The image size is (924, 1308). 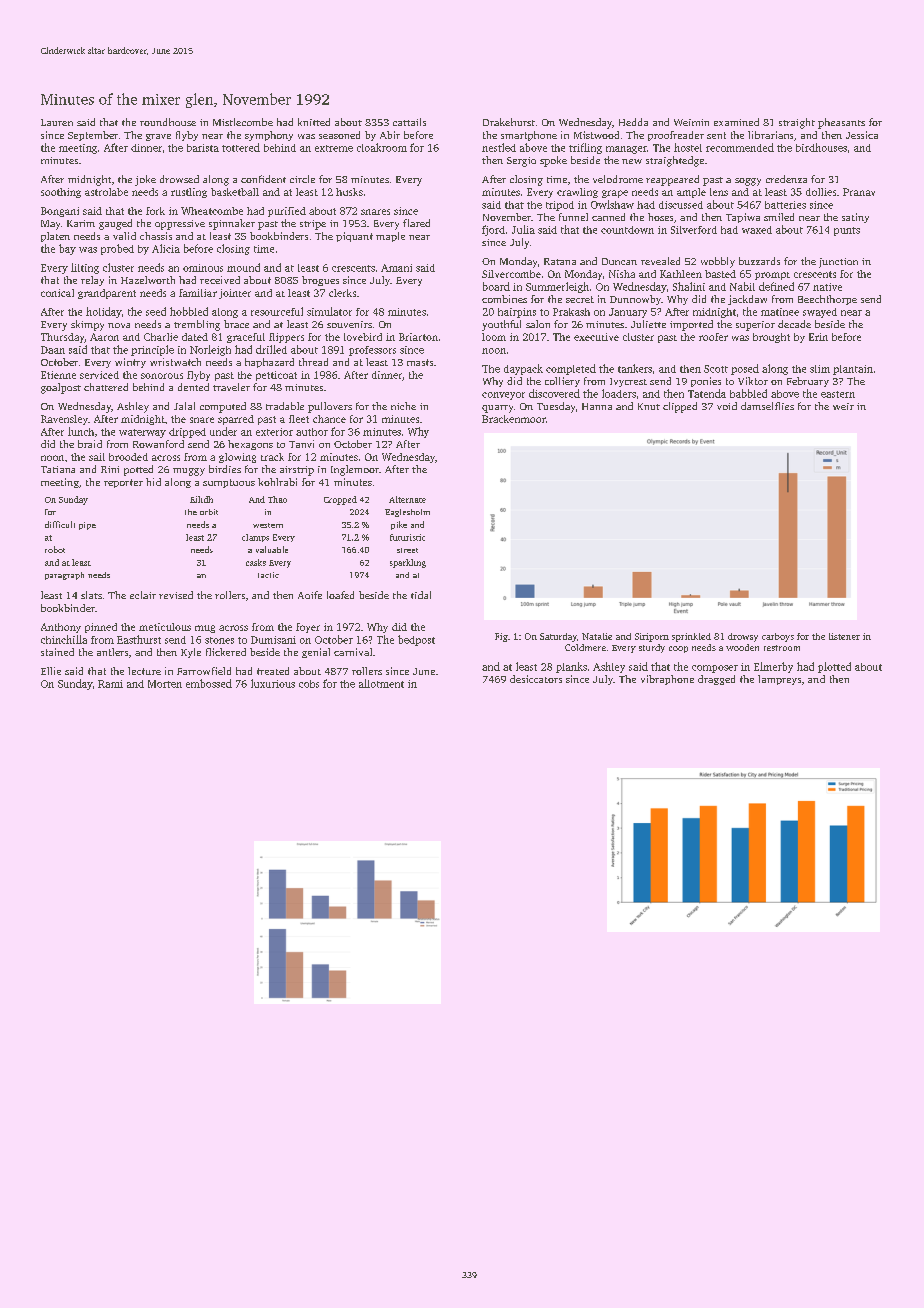 What do you see at coordinates (110, 684) in the page?
I see `Rami` at bounding box center [110, 684].
